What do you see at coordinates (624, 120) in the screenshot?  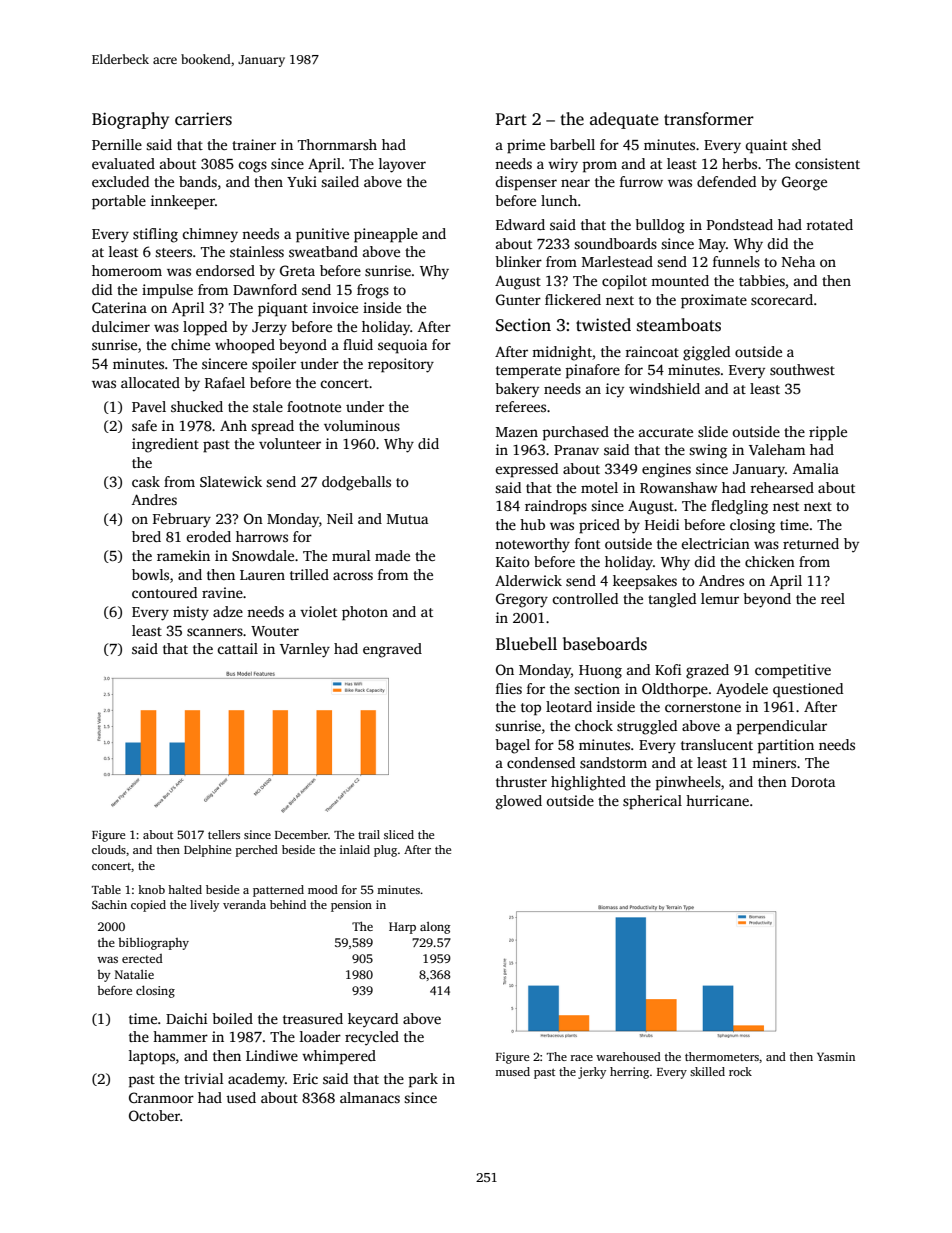 I see `adequate` at bounding box center [624, 120].
